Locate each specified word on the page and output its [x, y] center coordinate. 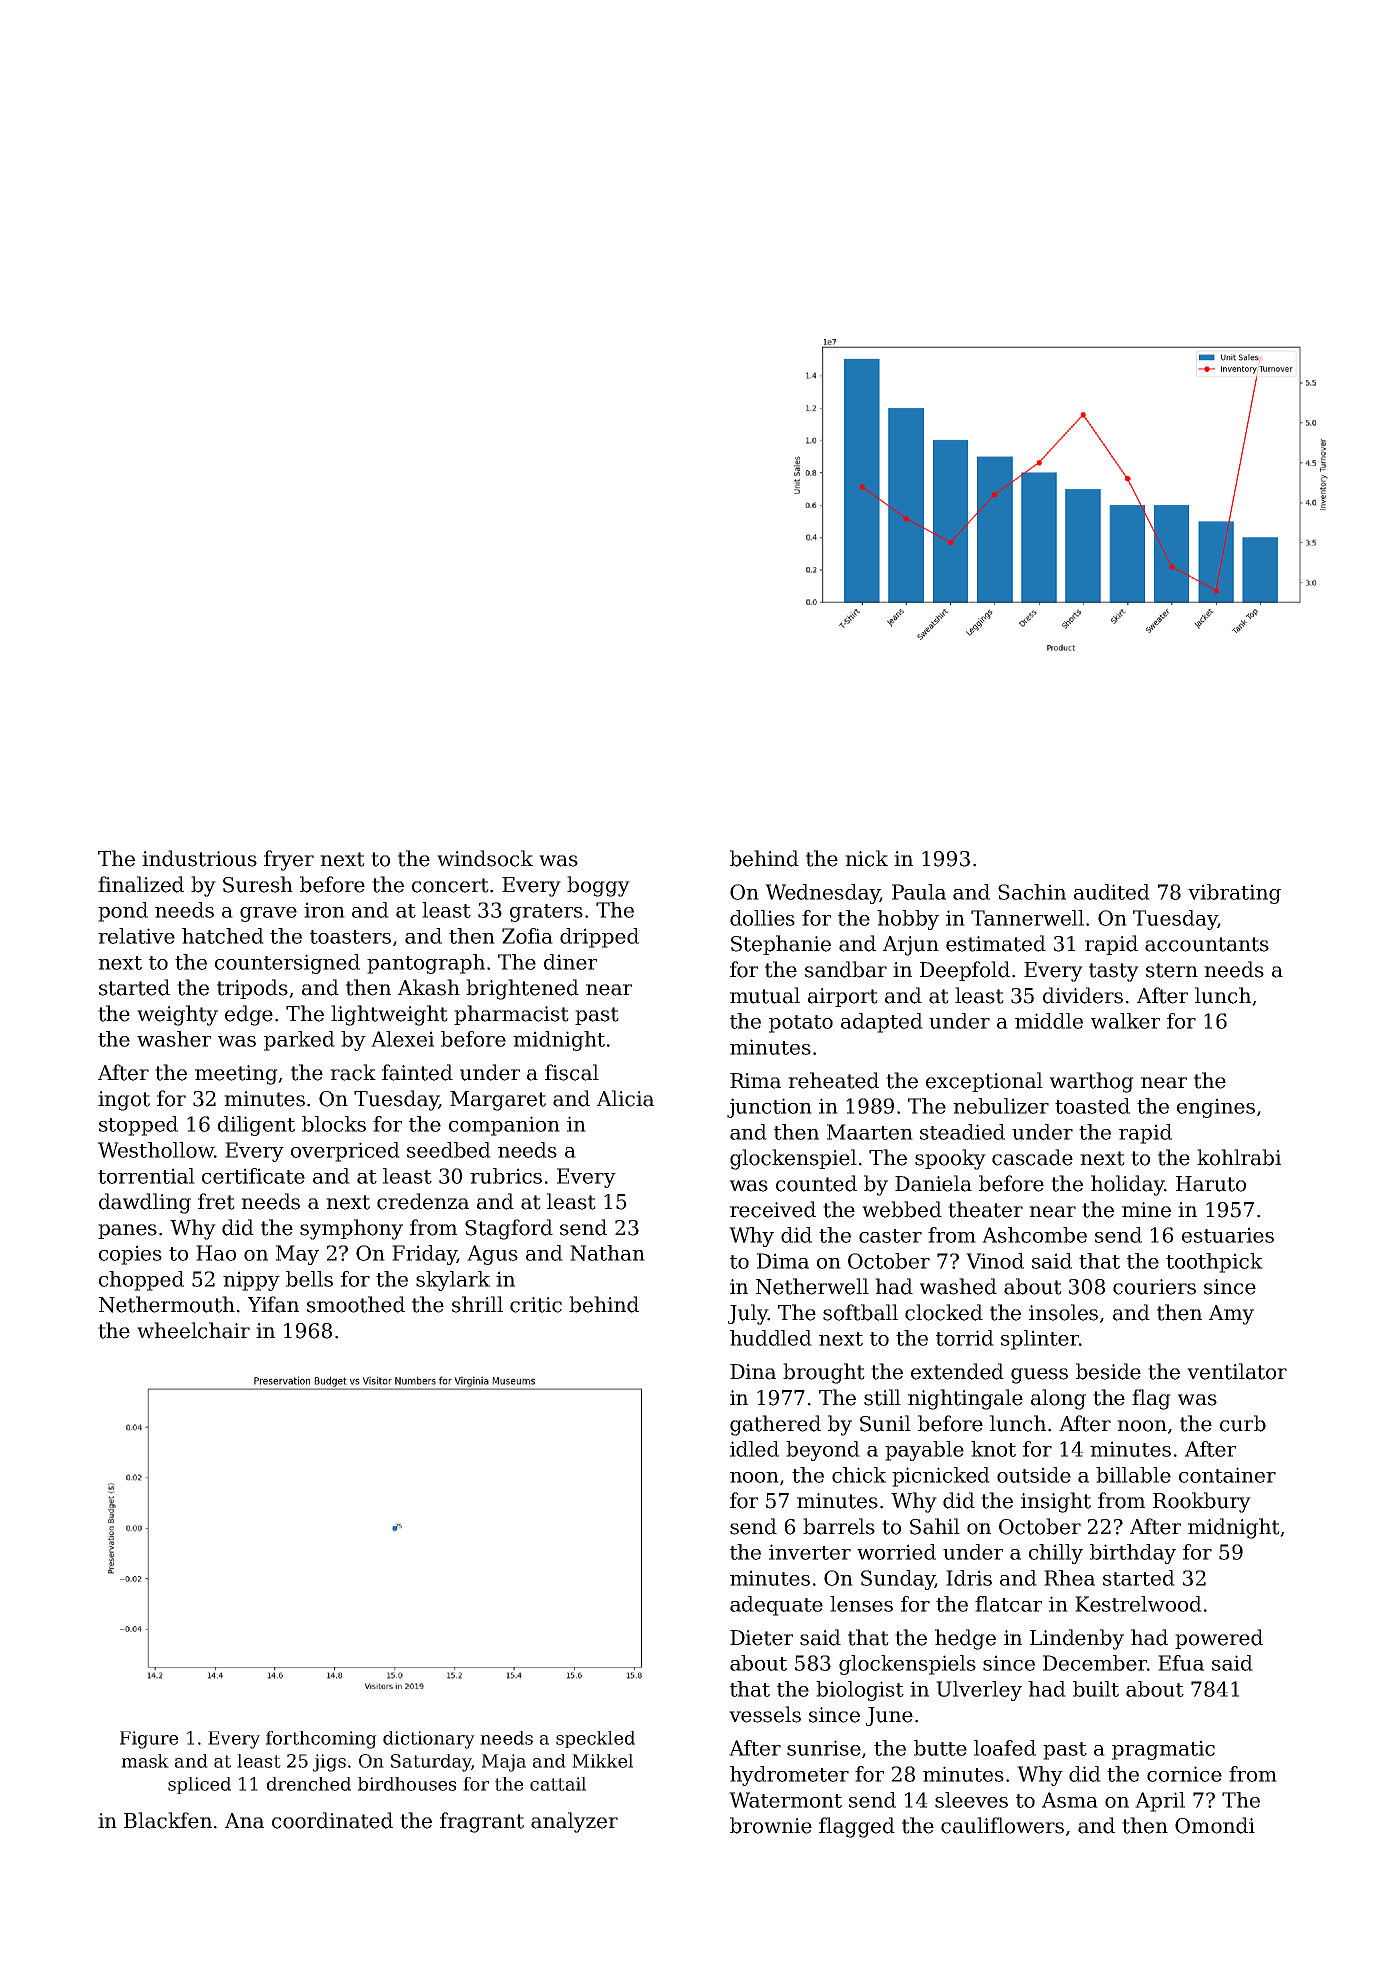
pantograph [426, 964]
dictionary [429, 1740]
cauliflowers [1002, 1825]
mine [1146, 1210]
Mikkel [602, 1761]
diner [570, 962]
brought [824, 1373]
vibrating [1234, 894]
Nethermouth [167, 1304]
